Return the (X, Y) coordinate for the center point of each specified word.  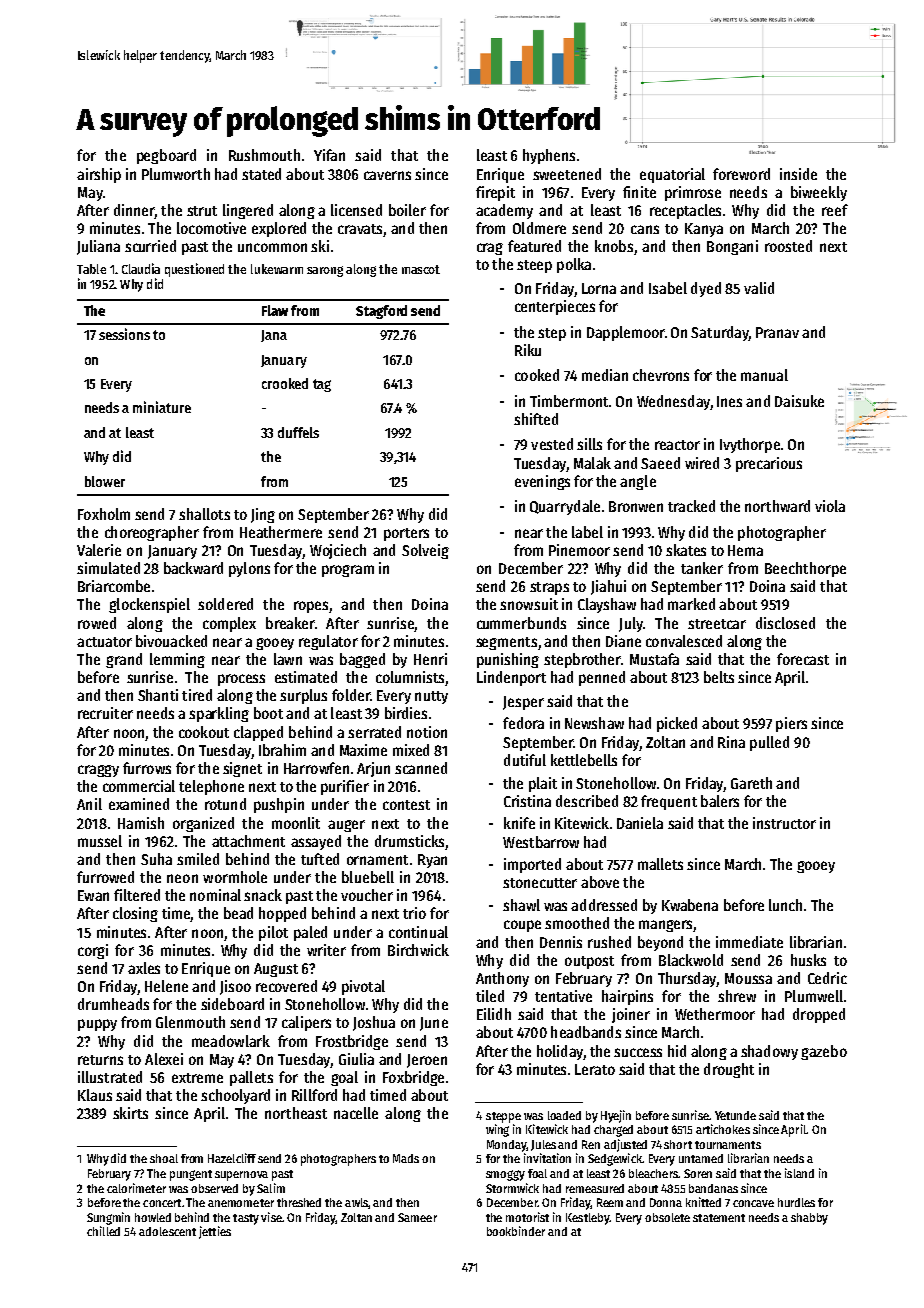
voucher (367, 895)
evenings (542, 482)
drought (729, 1070)
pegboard (166, 156)
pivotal (363, 987)
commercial (139, 786)
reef (835, 210)
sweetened (567, 174)
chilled (103, 1231)
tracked (691, 506)
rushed (609, 942)
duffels (298, 432)
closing (135, 914)
